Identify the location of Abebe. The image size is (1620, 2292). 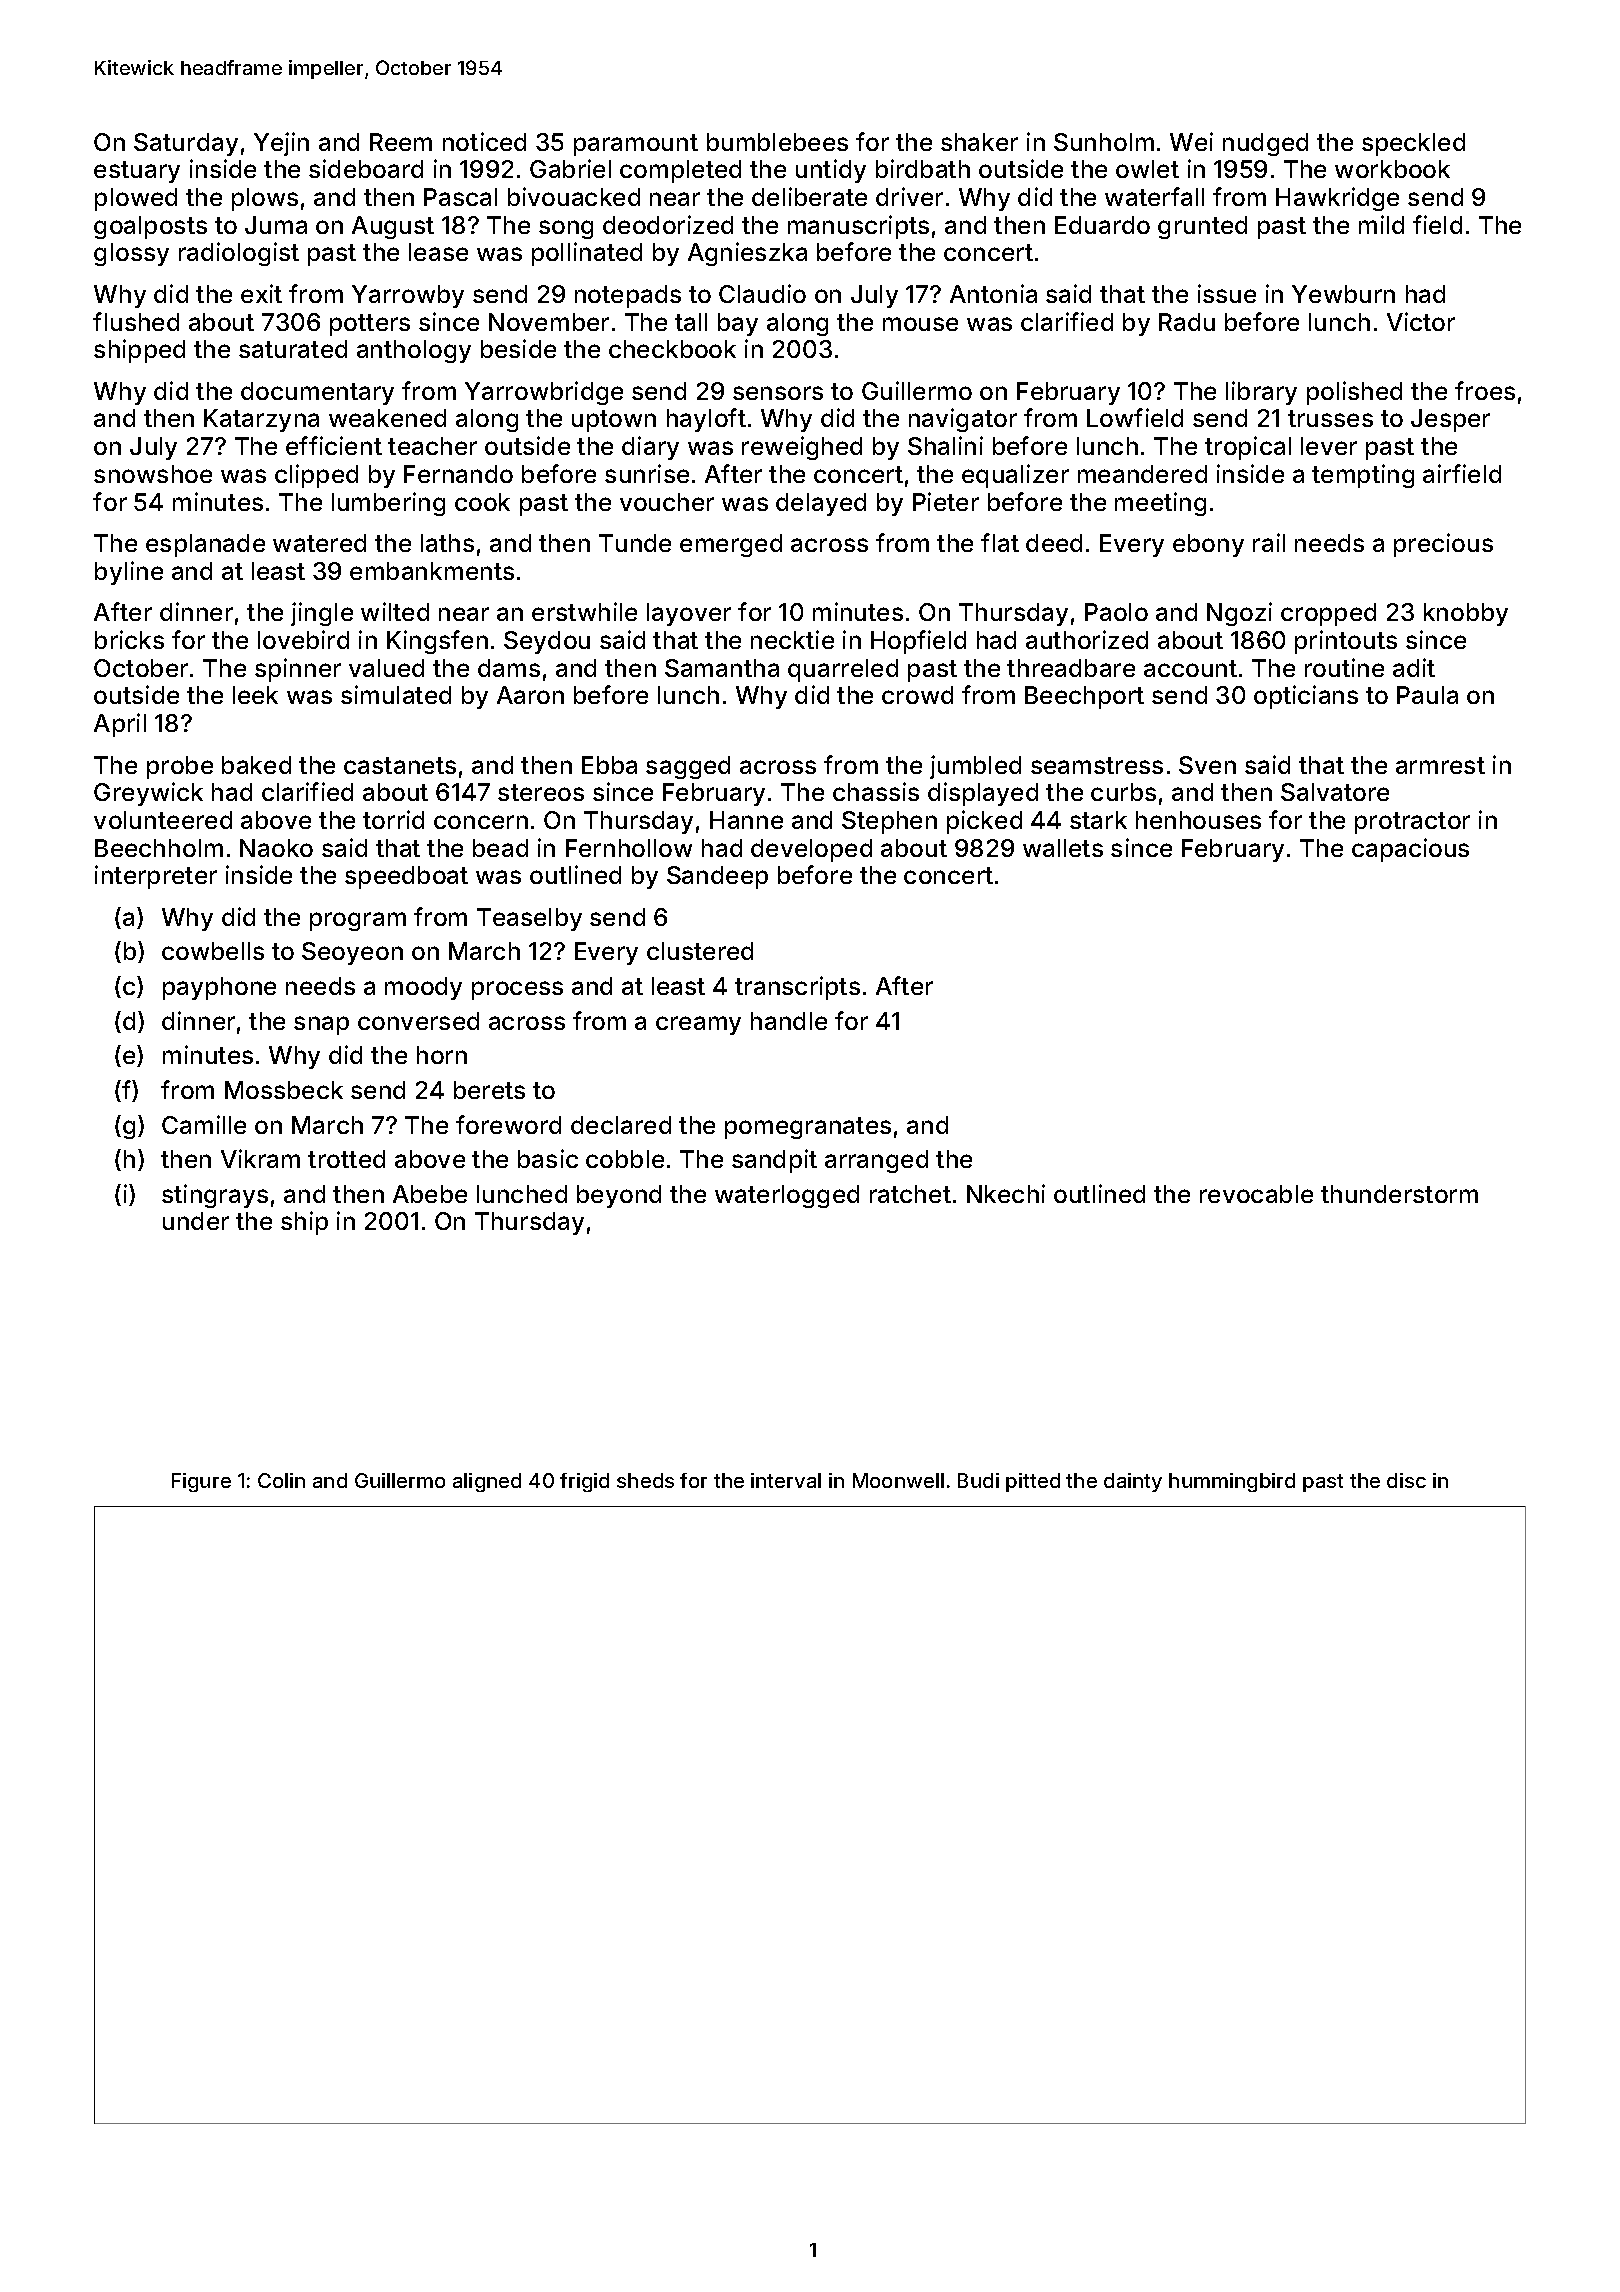
(430, 1194).
